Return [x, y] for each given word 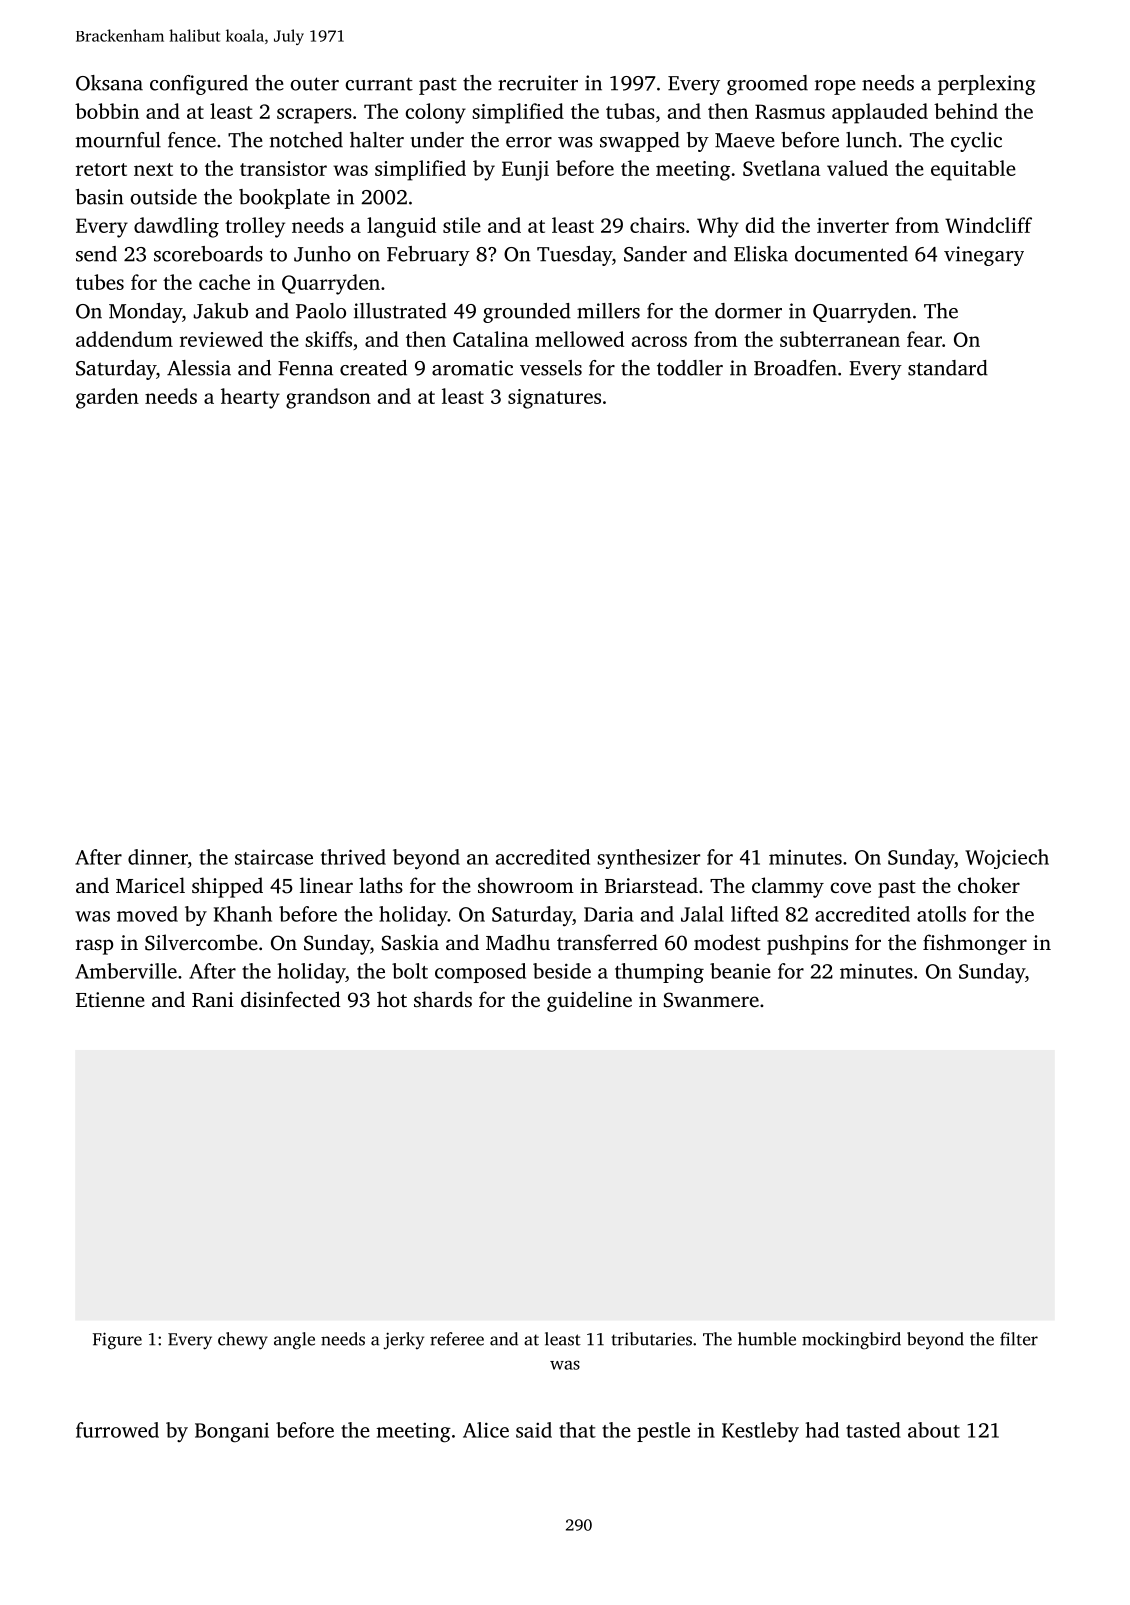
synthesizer [648, 859]
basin [100, 197]
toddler [690, 368]
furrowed [117, 1430]
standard [948, 368]
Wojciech [1007, 859]
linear [326, 885]
